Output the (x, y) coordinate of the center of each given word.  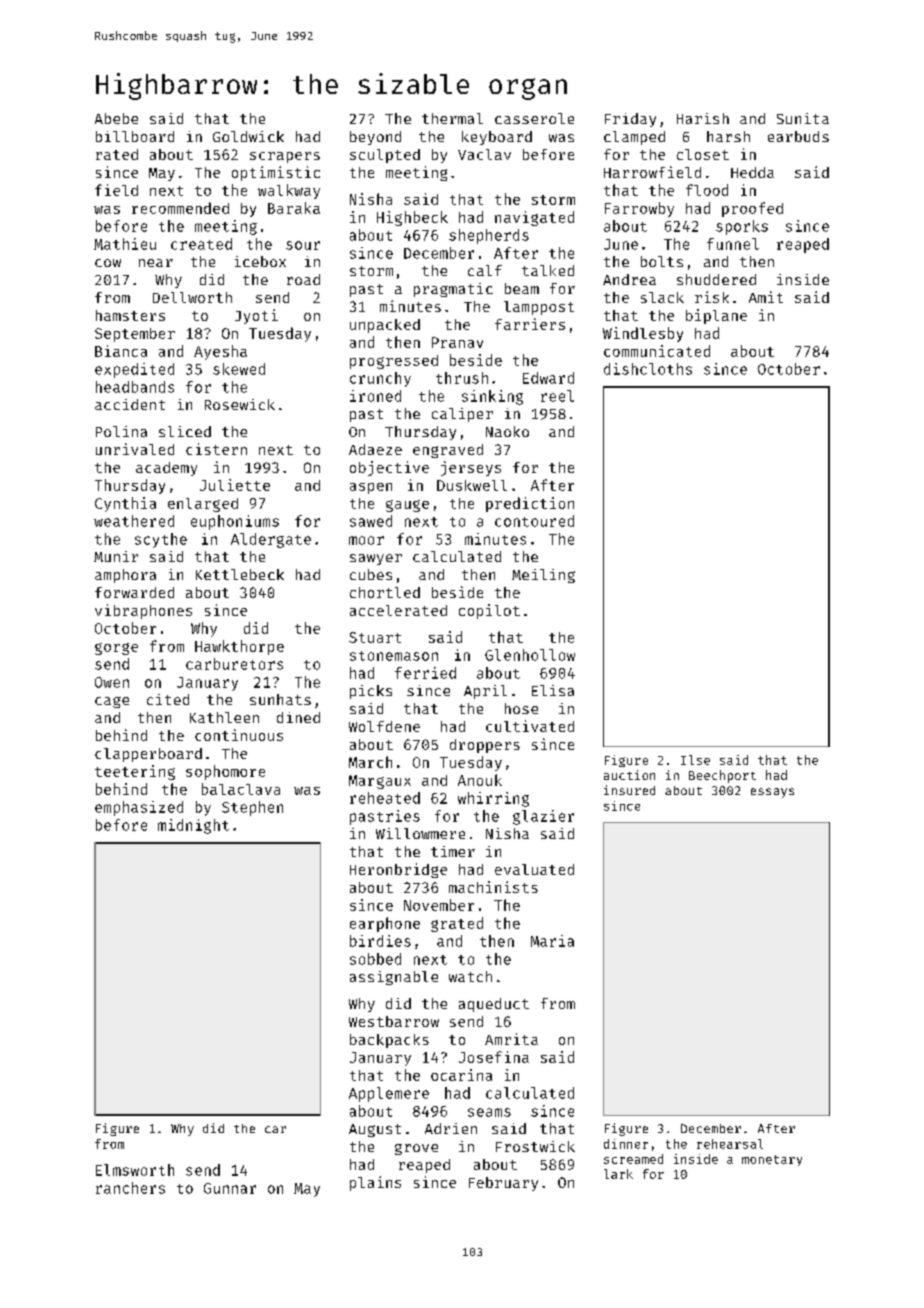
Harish (703, 118)
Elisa (553, 690)
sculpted (385, 156)
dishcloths (648, 369)
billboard (135, 136)
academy (166, 469)
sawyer (376, 559)
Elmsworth (135, 1170)
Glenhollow (530, 655)
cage (112, 702)
